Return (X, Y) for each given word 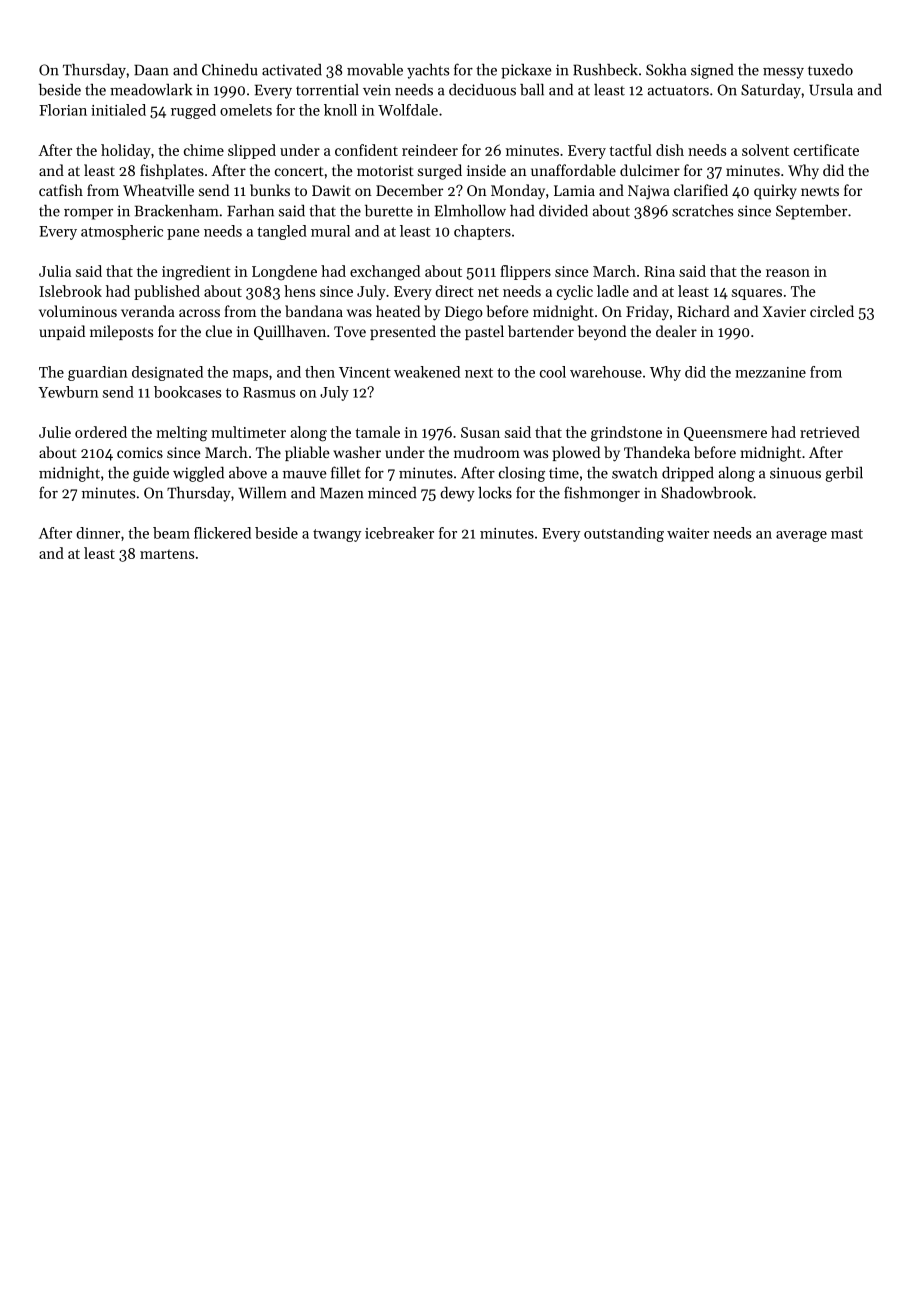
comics (140, 452)
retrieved (830, 432)
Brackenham (176, 211)
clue (219, 331)
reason (788, 273)
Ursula (831, 90)
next (479, 373)
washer (357, 452)
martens (167, 554)
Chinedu (230, 69)
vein (377, 90)
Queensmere (725, 434)
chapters (482, 232)
